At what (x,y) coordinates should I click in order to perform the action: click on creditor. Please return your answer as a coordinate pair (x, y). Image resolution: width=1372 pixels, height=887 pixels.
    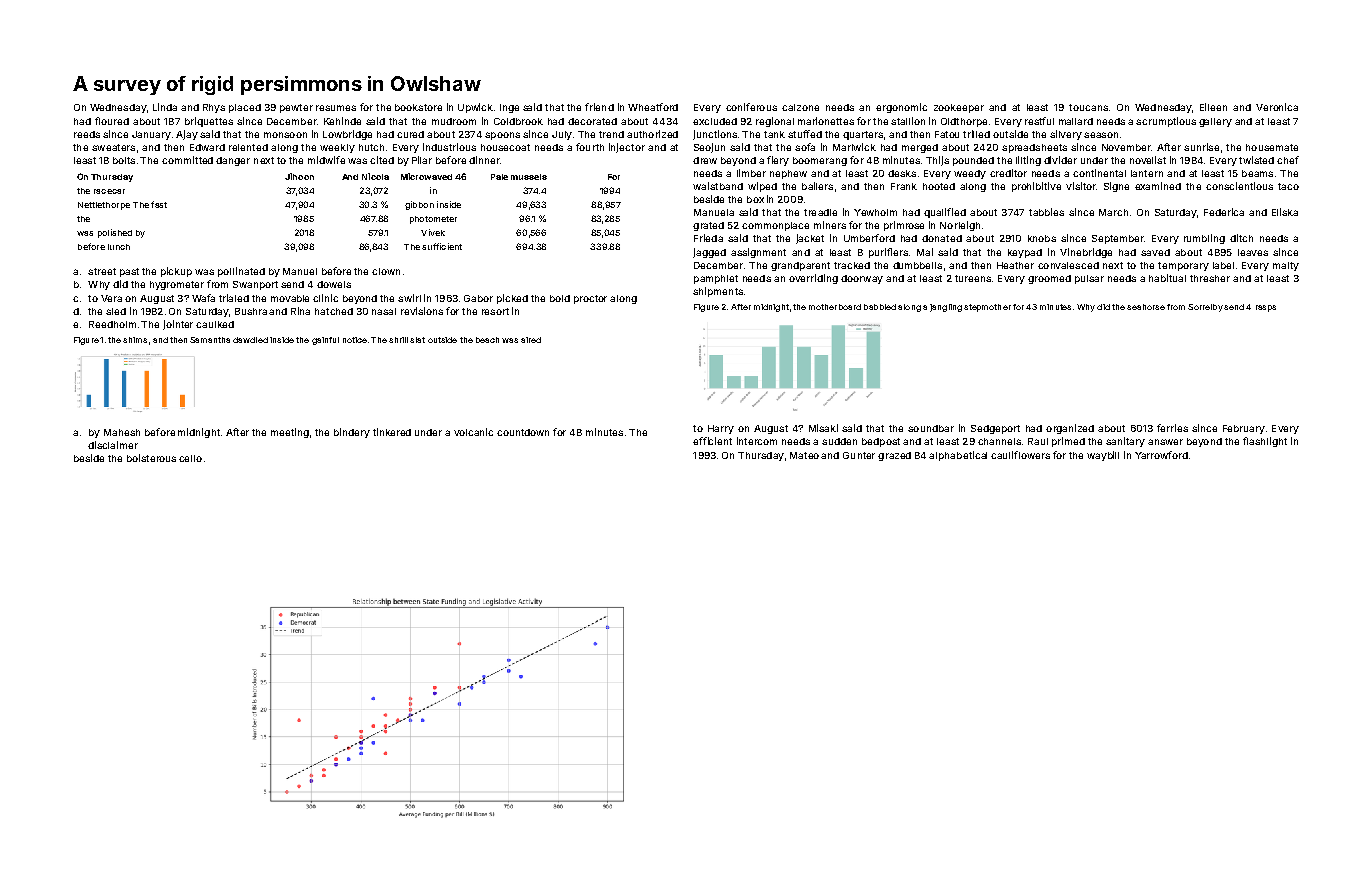
    Looking at the image, I should click on (1008, 173).
